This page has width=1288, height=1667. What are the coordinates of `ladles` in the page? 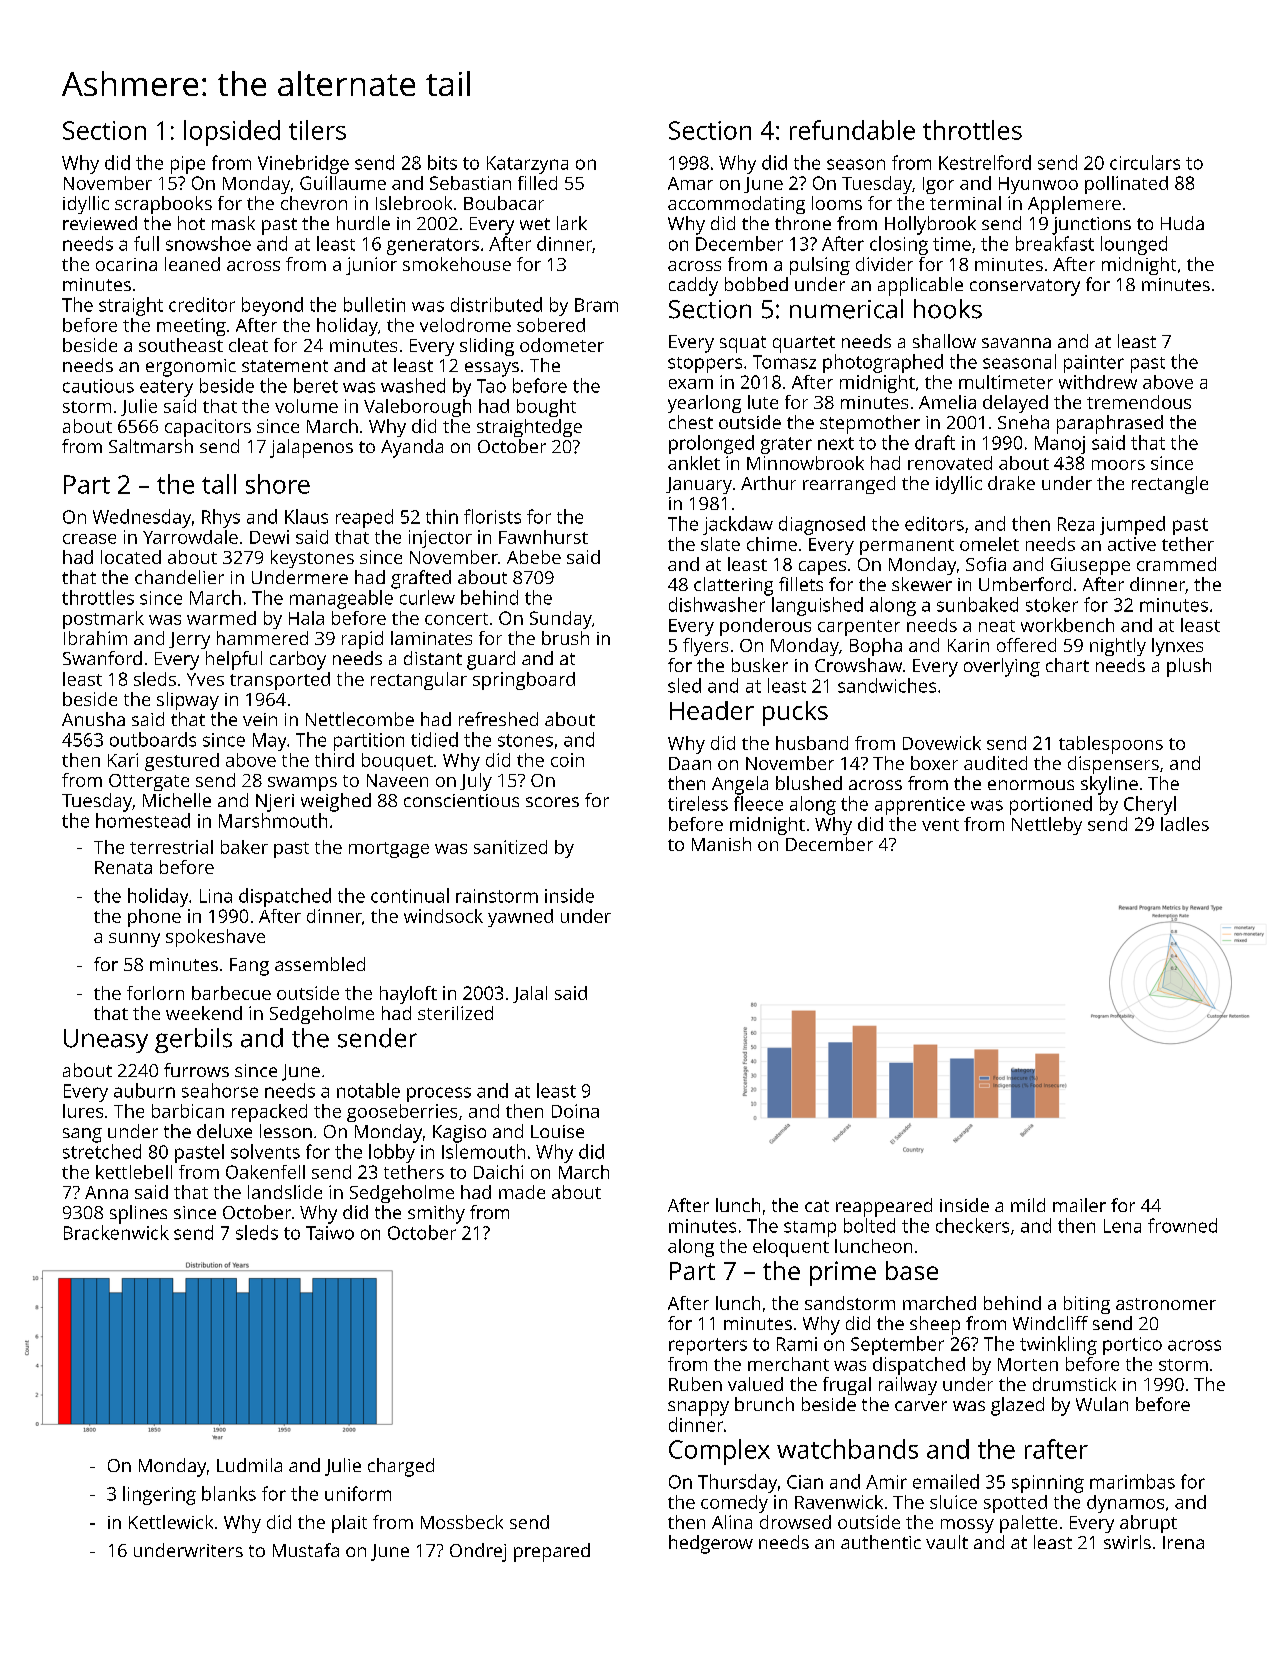 It's located at (1185, 824).
